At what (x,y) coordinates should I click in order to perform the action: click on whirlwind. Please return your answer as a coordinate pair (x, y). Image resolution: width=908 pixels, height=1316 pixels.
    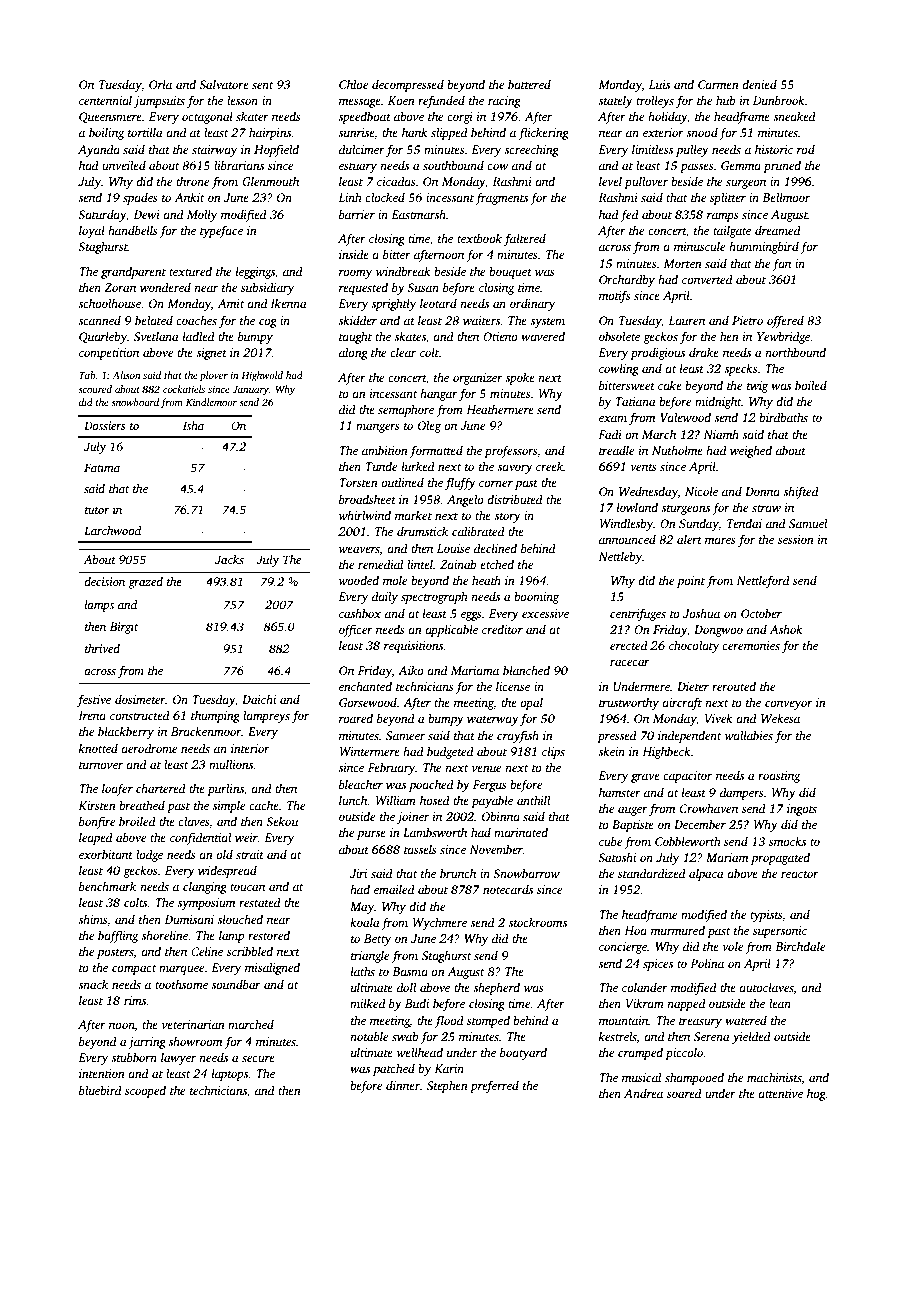
    Looking at the image, I should click on (365, 515).
